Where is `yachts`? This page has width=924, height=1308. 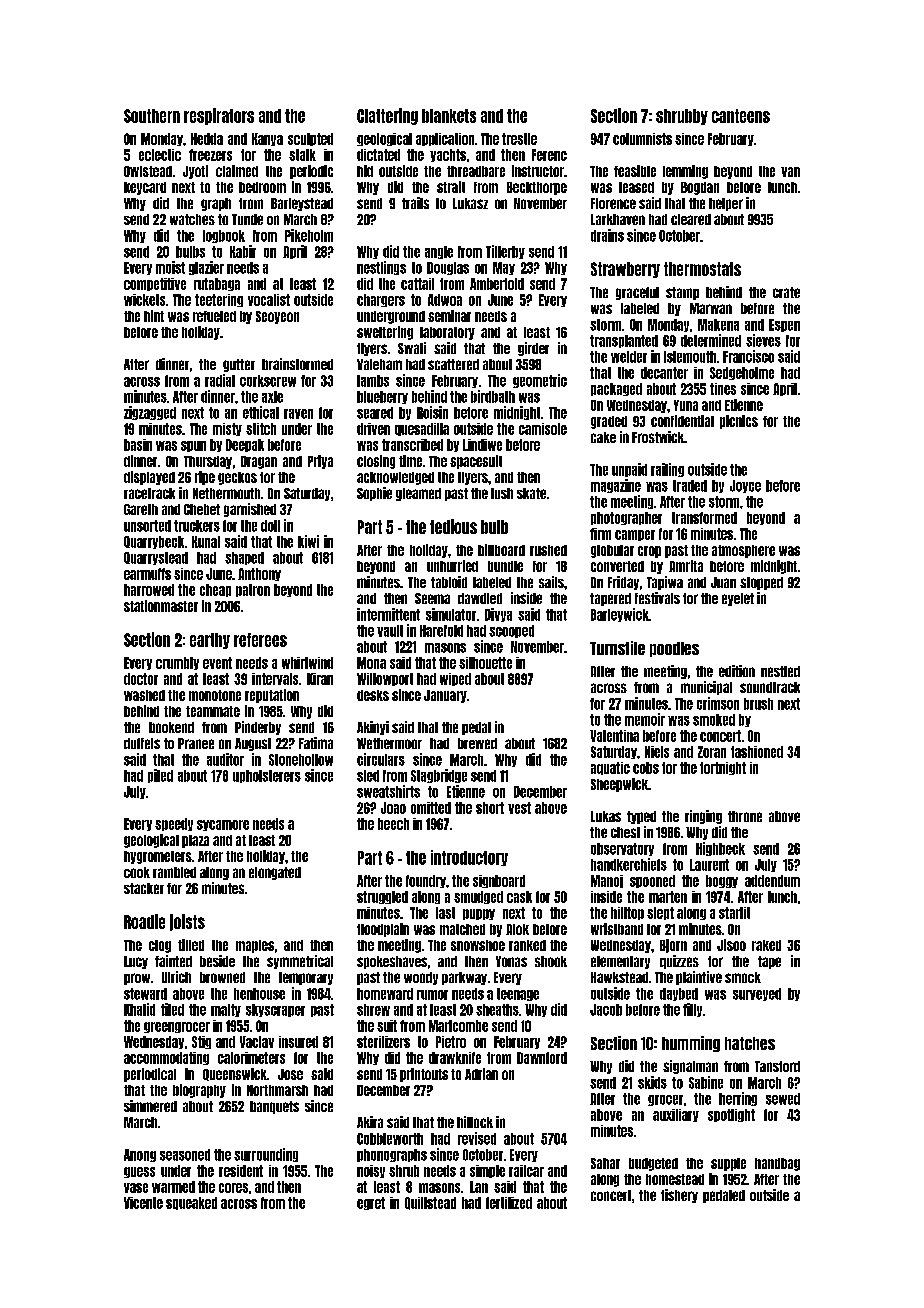
yachts is located at coordinates (448, 155).
